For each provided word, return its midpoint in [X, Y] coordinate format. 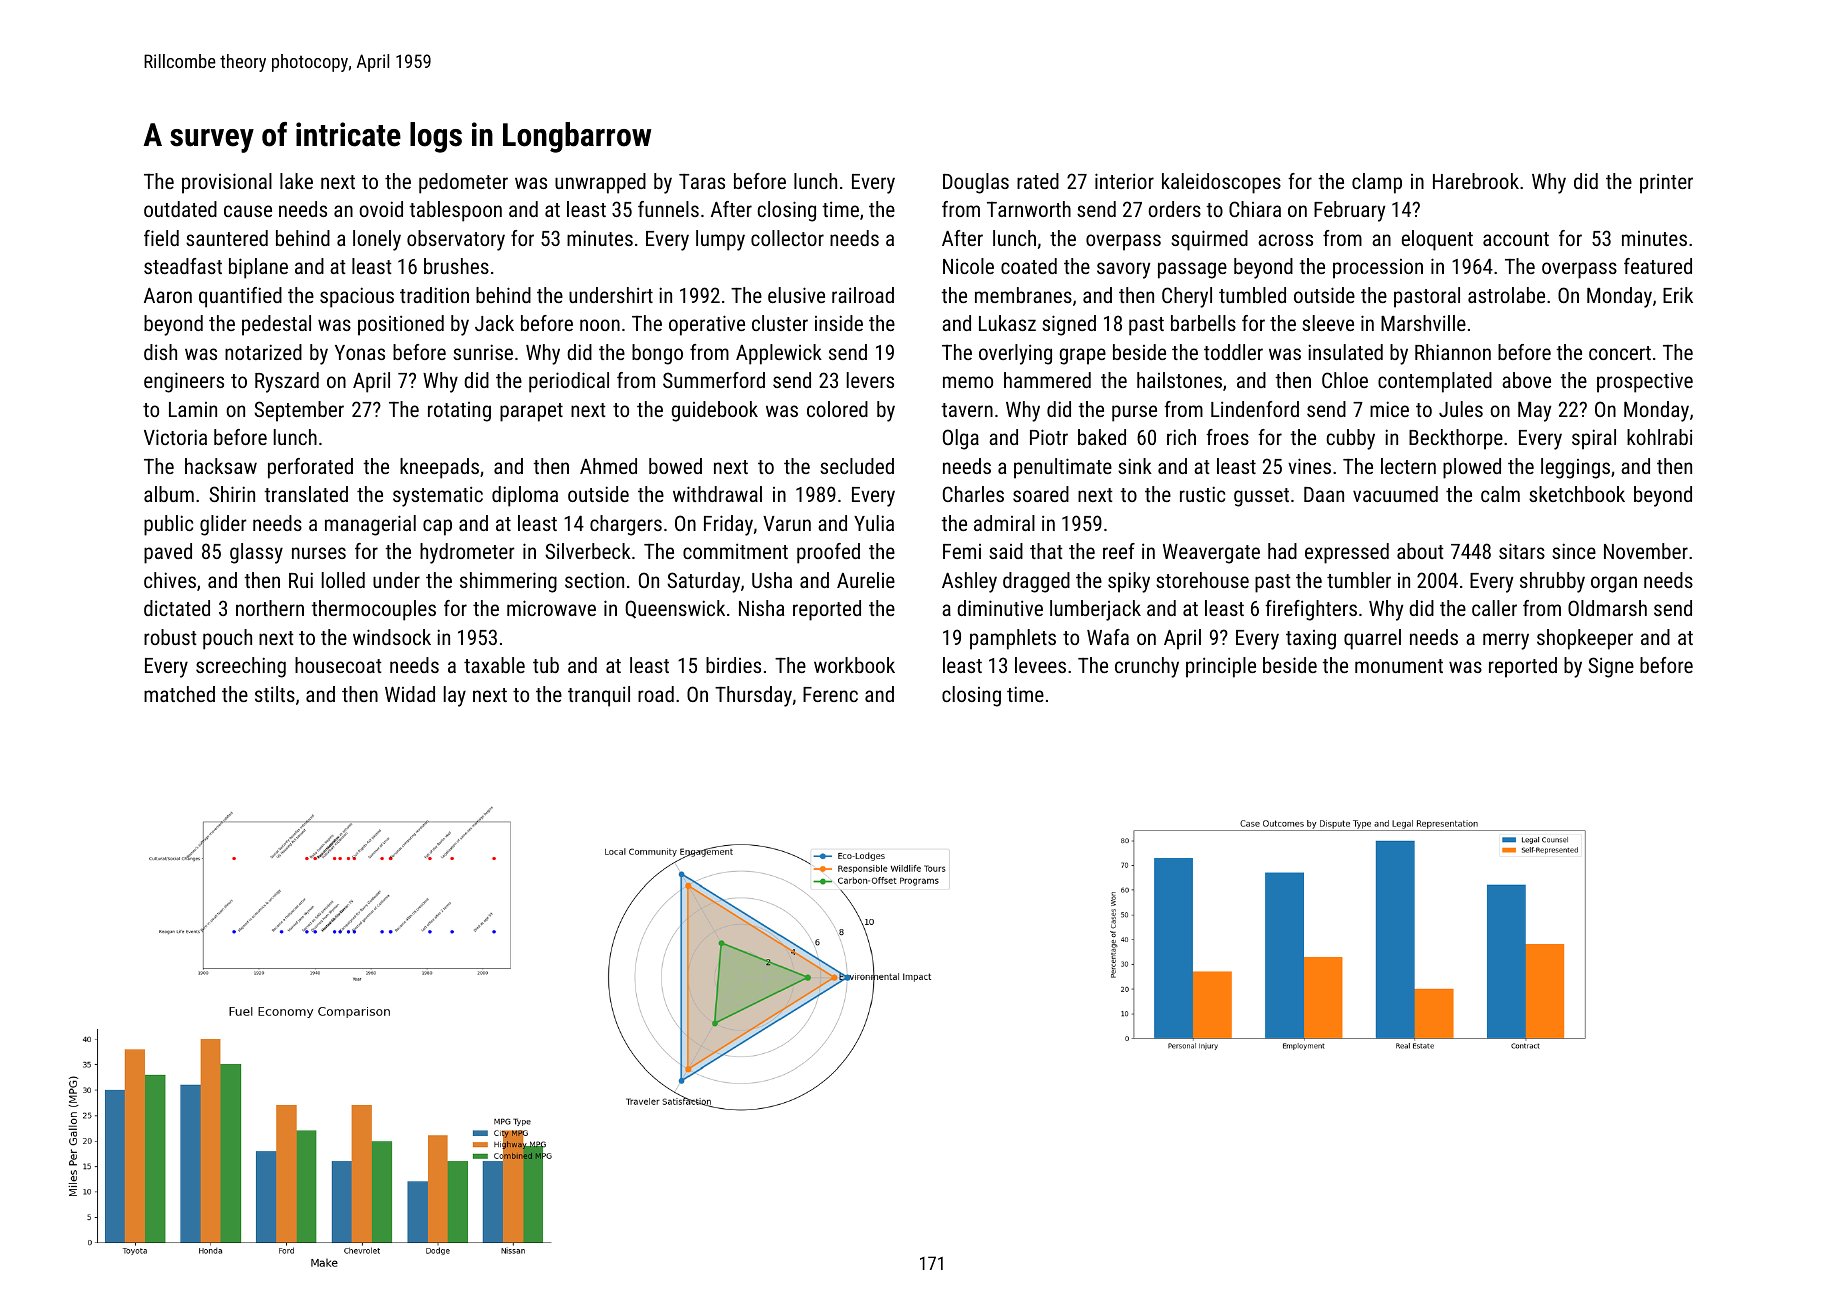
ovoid [381, 209]
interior [1124, 181]
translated [306, 494]
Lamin [193, 409]
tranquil [599, 696]
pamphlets [1013, 639]
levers [870, 380]
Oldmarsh [1607, 608]
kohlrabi [1659, 437]
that [1046, 551]
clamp [1377, 183]
